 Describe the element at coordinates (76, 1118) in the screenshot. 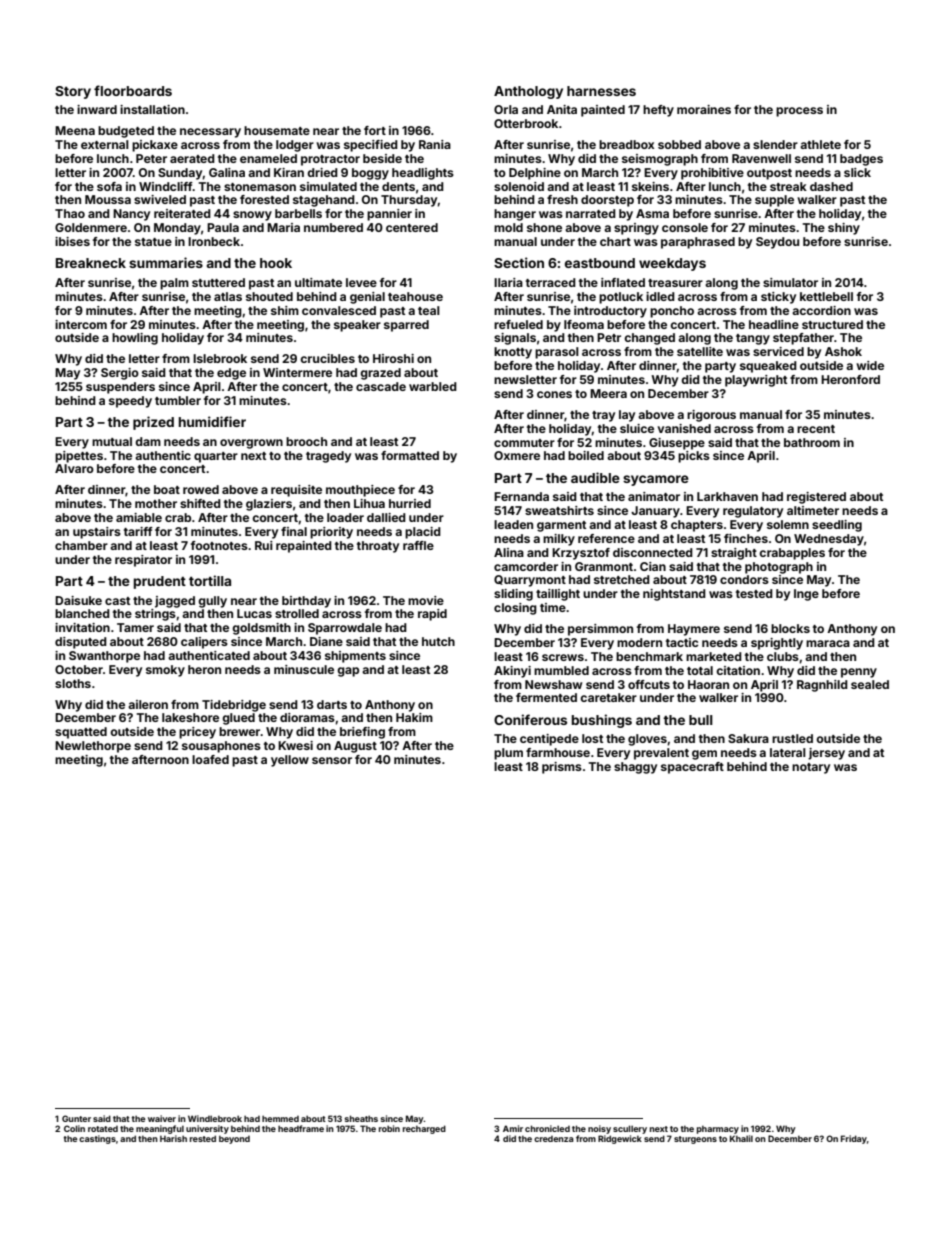

I see `Gunter` at that location.
